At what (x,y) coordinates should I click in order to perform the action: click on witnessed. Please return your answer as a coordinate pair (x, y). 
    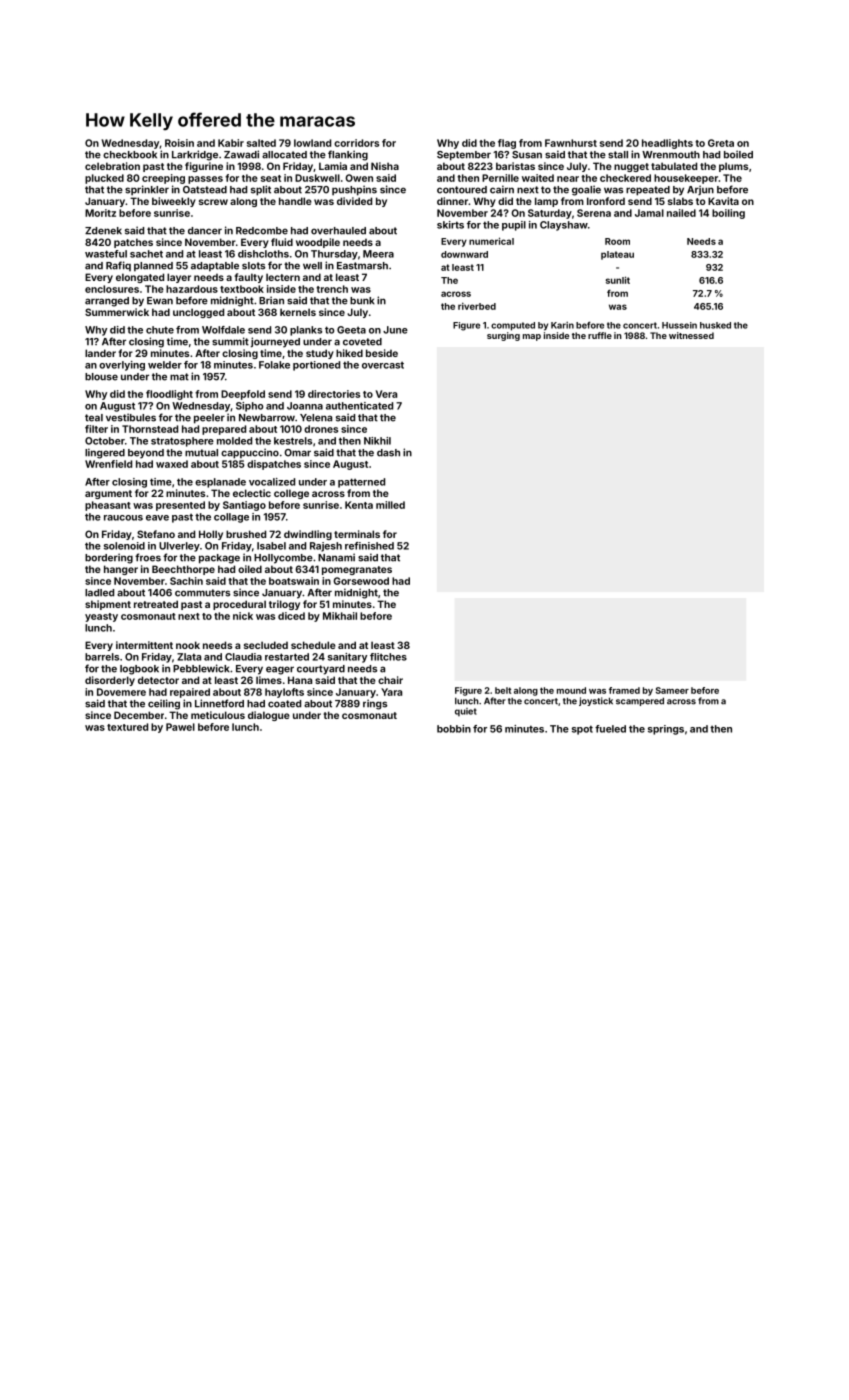
    Looking at the image, I should click on (691, 335).
